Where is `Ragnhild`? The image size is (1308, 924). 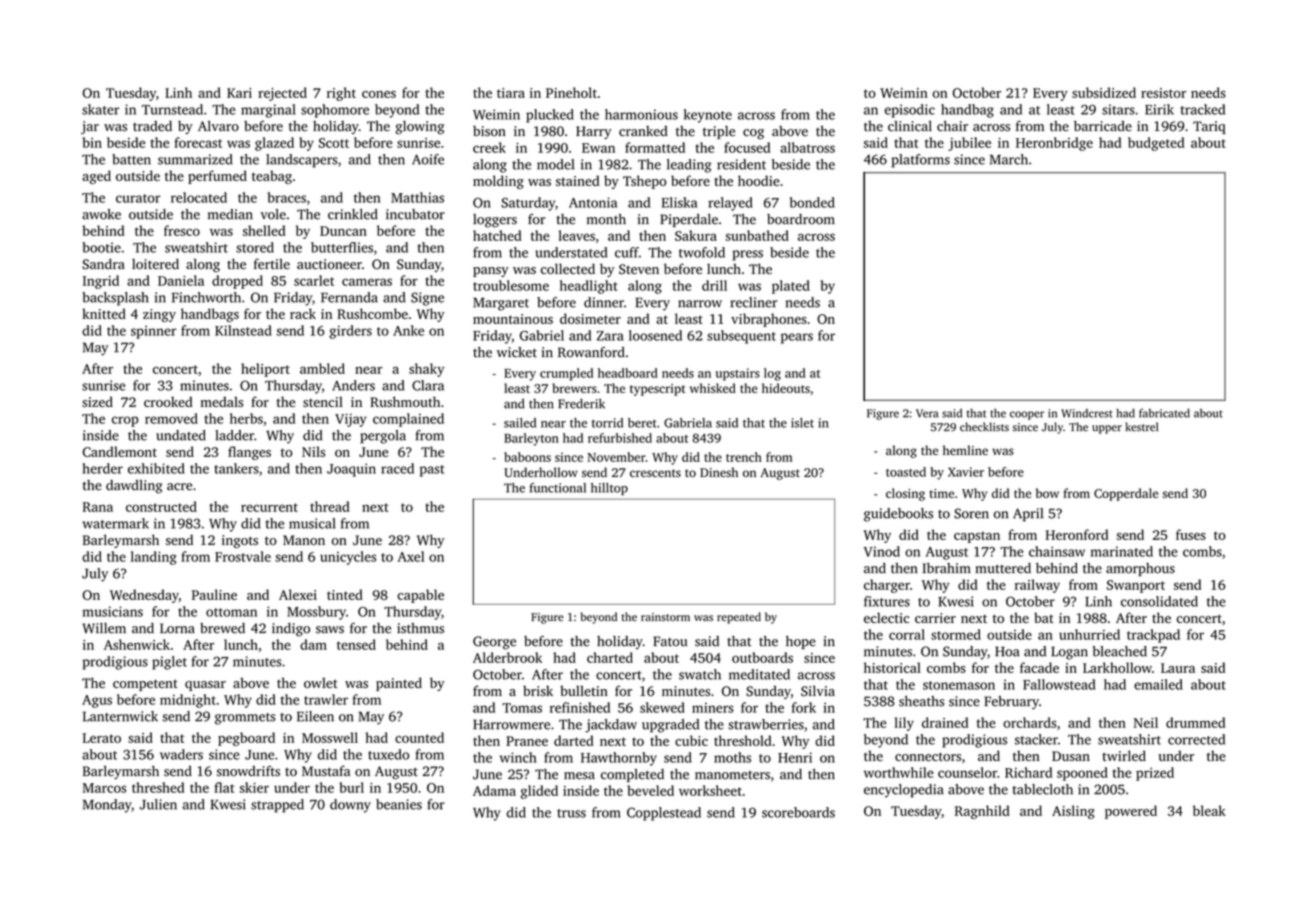
Ragnhild is located at coordinates (982, 812).
